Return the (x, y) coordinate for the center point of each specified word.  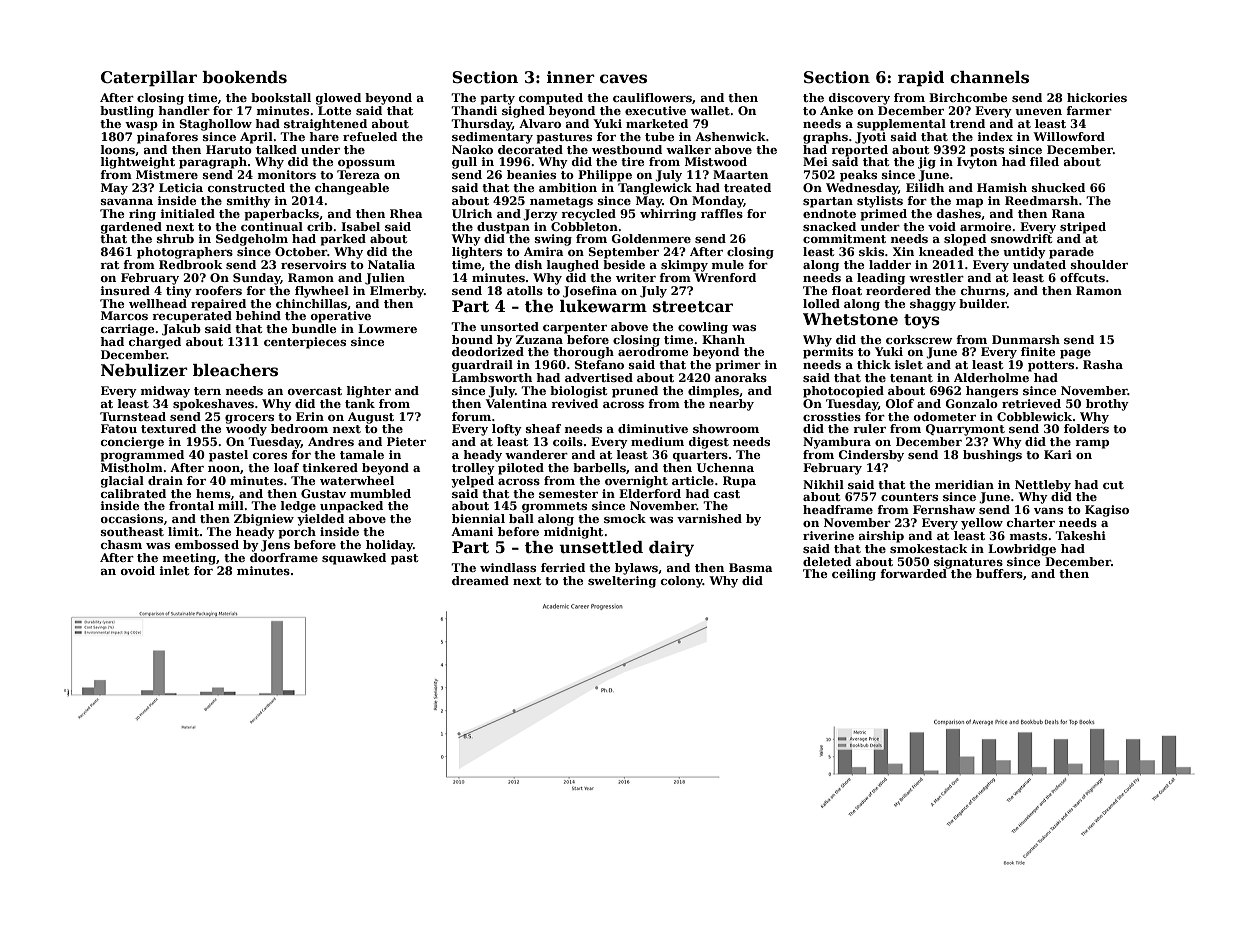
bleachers (235, 370)
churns (983, 290)
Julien (385, 279)
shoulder (1099, 264)
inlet (174, 570)
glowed (338, 99)
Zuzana (539, 339)
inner (571, 77)
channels (989, 77)
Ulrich (472, 213)
